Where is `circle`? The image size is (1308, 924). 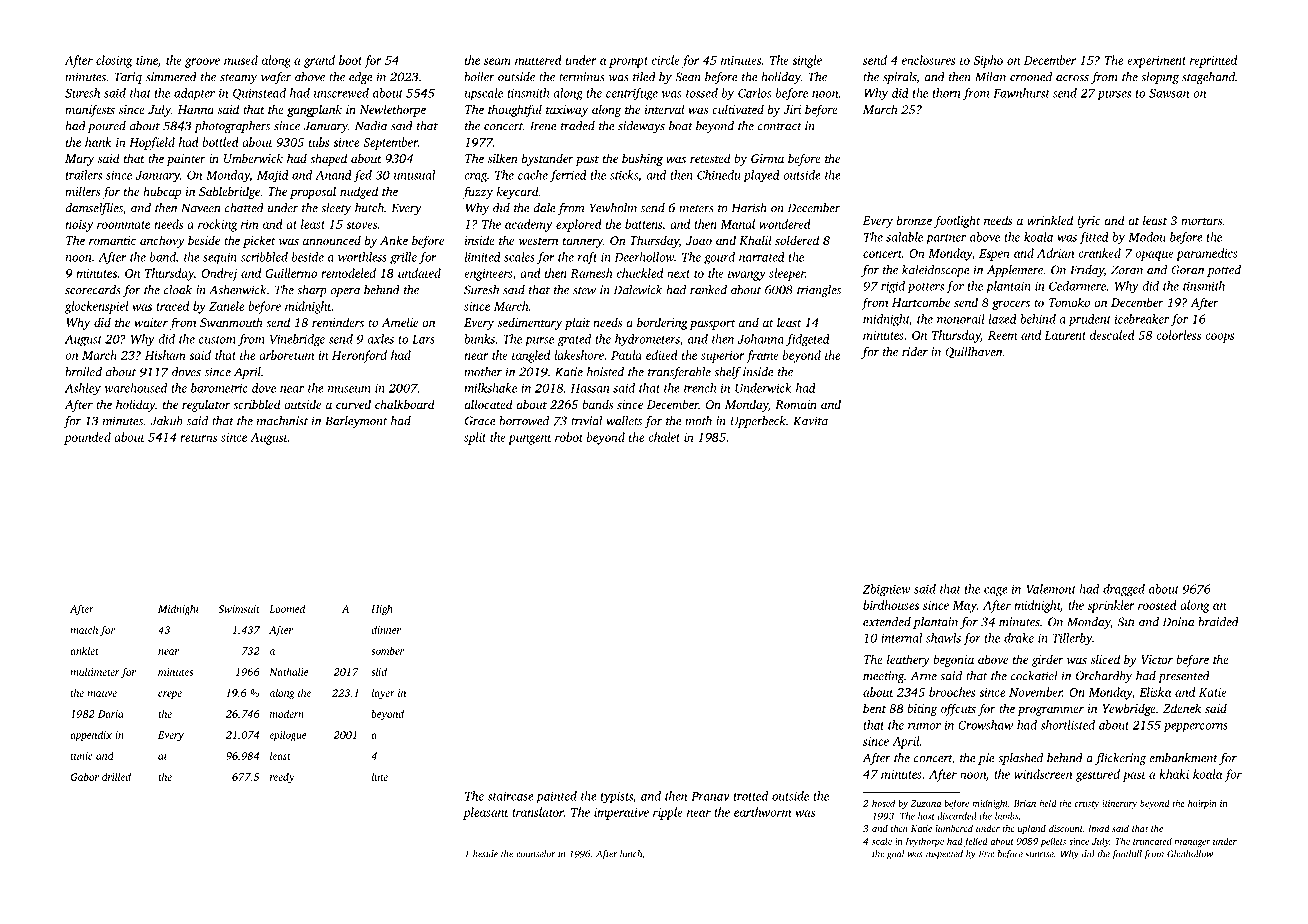
circle is located at coordinates (666, 60).
